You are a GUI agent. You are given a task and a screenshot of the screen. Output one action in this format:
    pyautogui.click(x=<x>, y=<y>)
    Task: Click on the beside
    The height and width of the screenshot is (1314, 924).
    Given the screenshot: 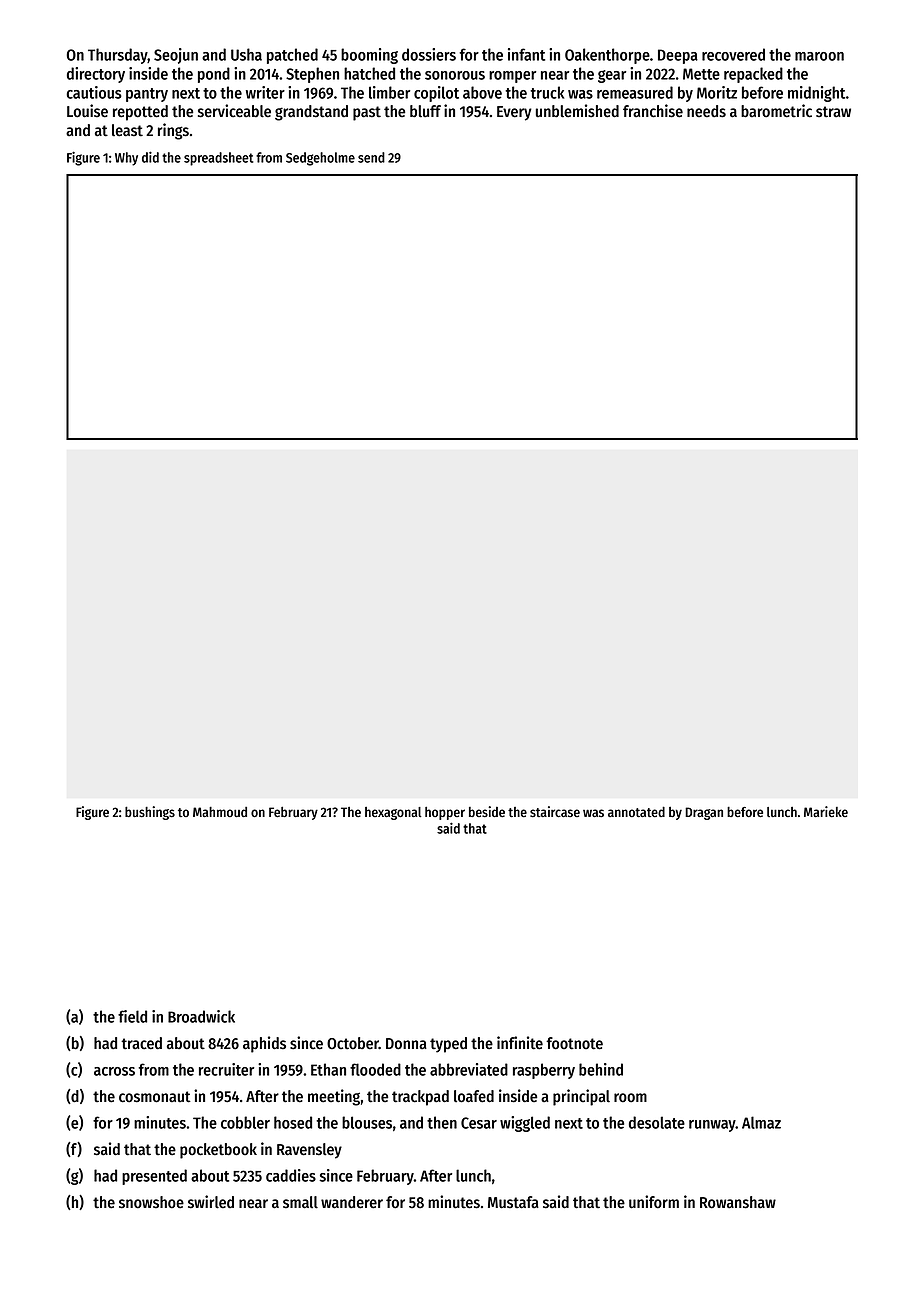 What is the action you would take?
    pyautogui.click(x=487, y=812)
